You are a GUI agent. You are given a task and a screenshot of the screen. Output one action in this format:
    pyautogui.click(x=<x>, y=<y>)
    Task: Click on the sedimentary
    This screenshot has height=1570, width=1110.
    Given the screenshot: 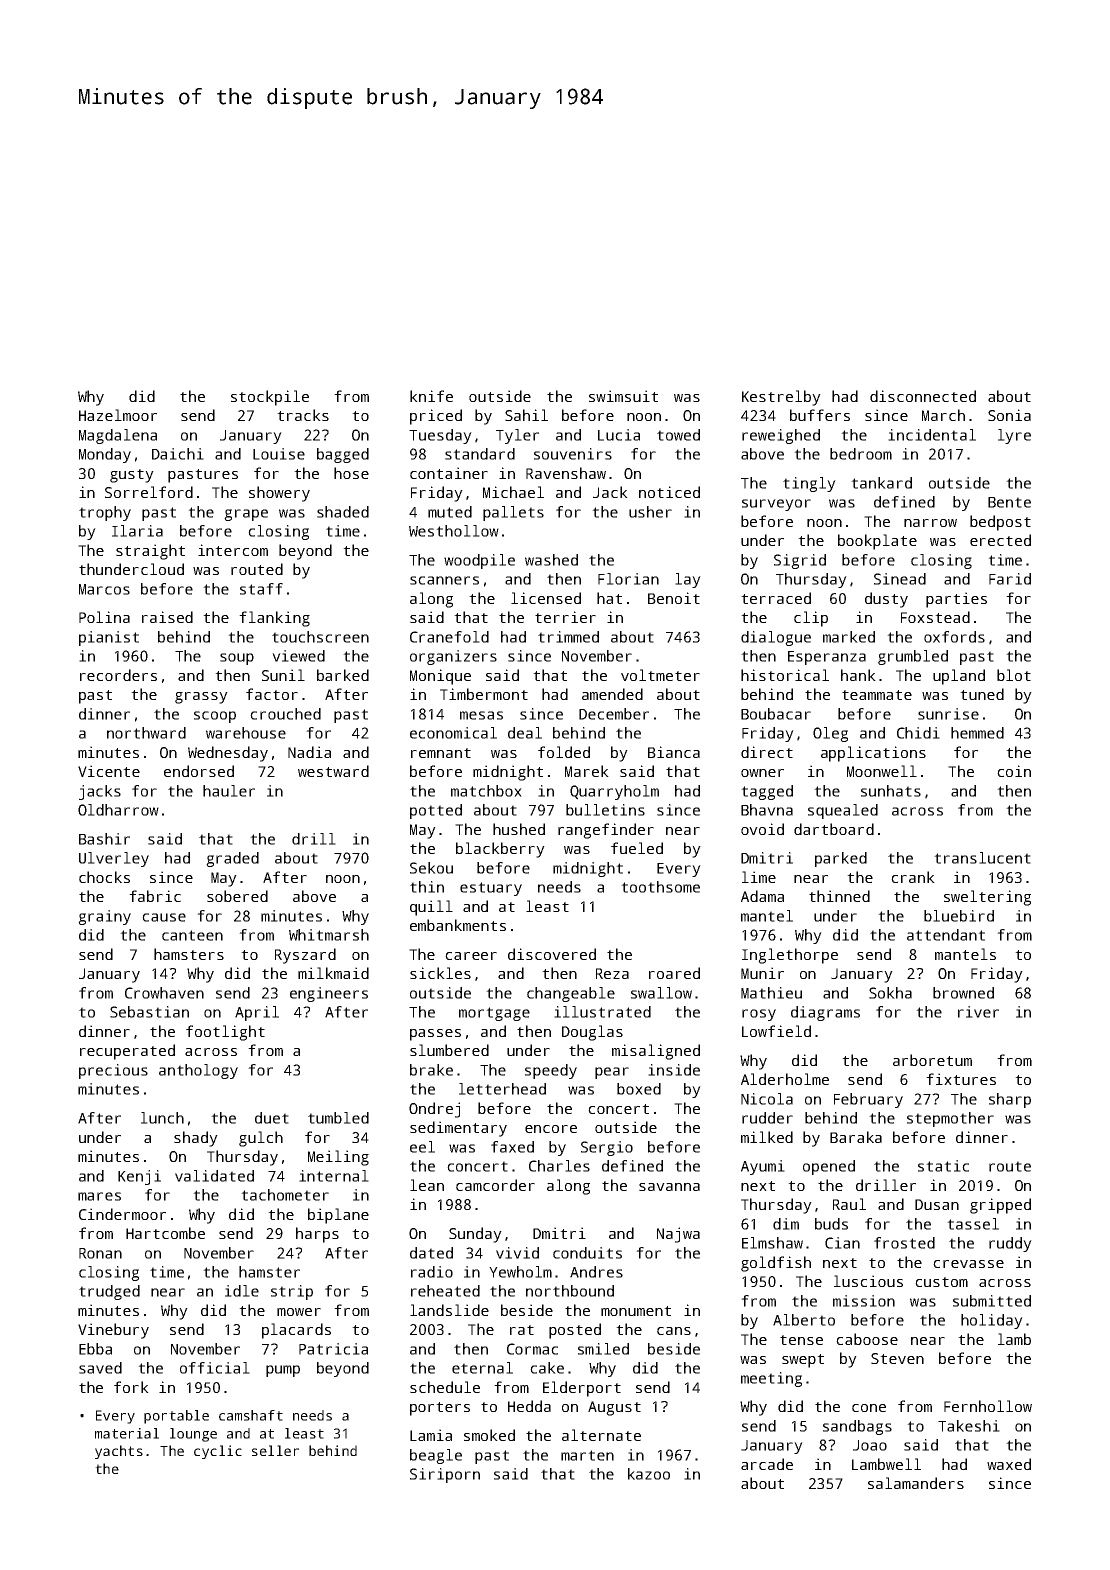 What is the action you would take?
    pyautogui.click(x=458, y=1129)
